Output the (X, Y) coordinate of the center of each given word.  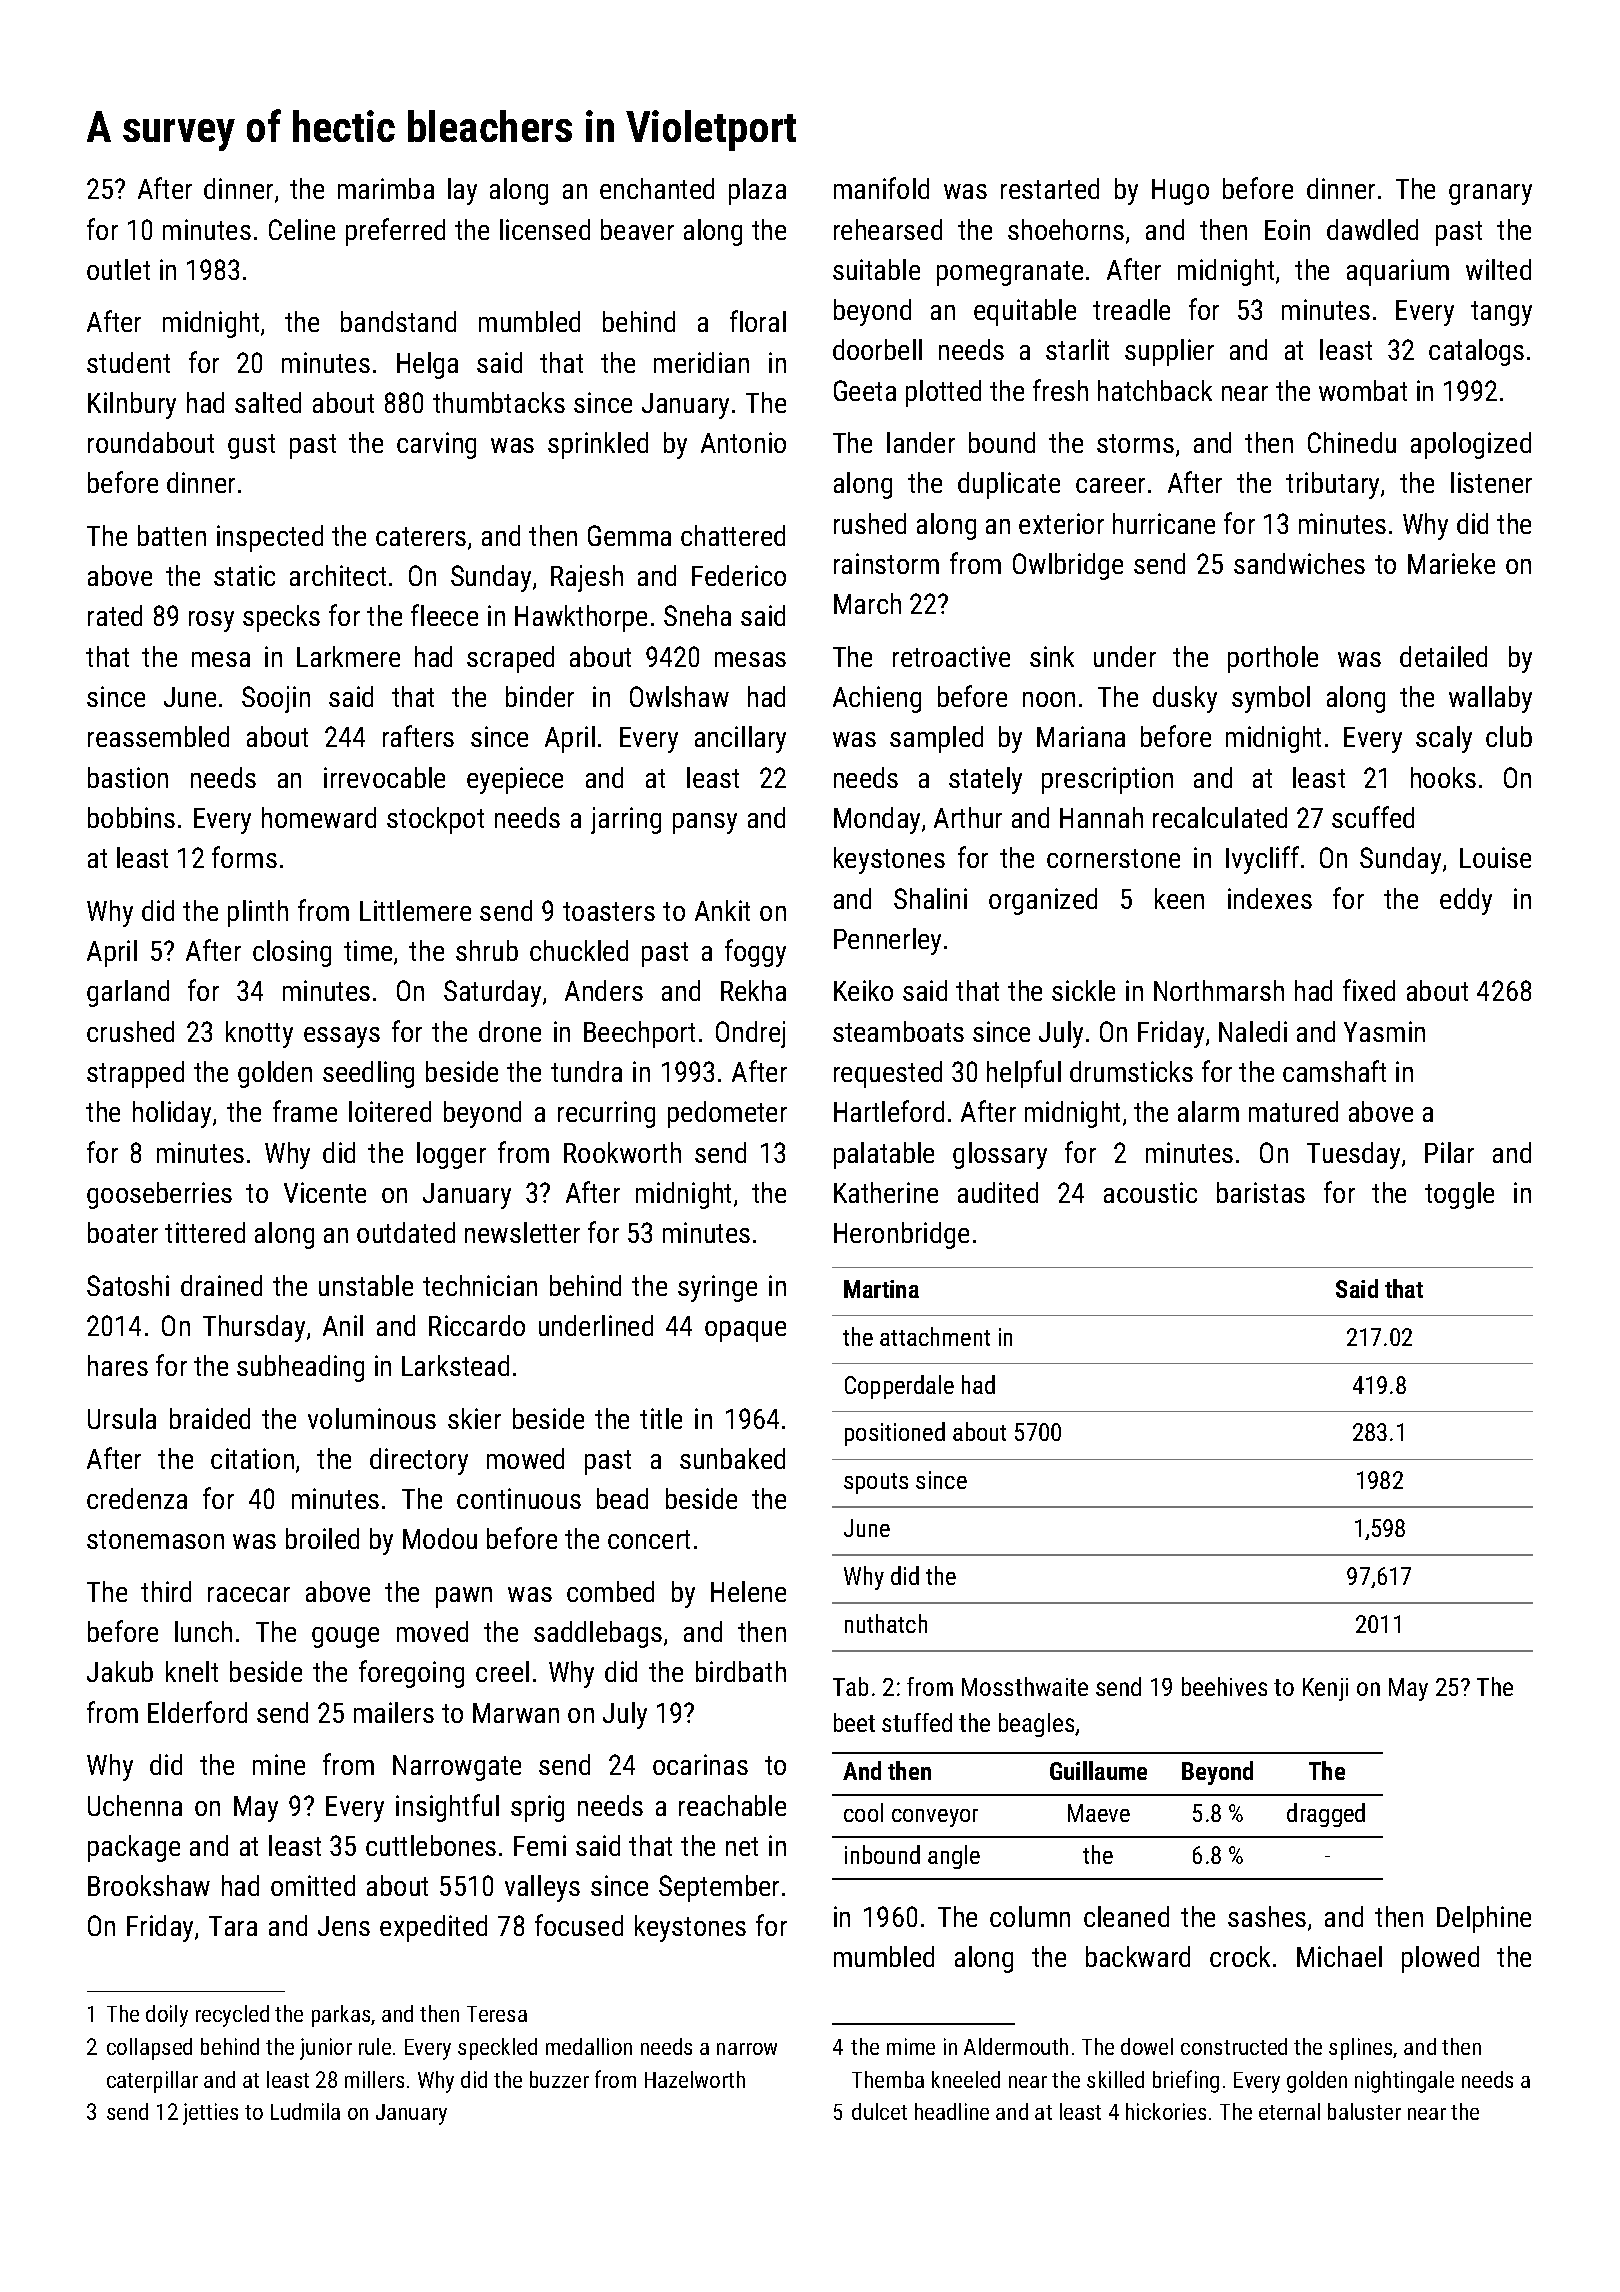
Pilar (1449, 1152)
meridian (701, 362)
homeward (319, 817)
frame (305, 1111)
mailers (394, 1712)
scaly (1444, 739)
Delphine (1484, 1919)
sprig (537, 1808)
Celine (302, 229)
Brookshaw (149, 1885)
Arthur (968, 817)
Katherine (886, 1192)
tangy (1501, 313)
